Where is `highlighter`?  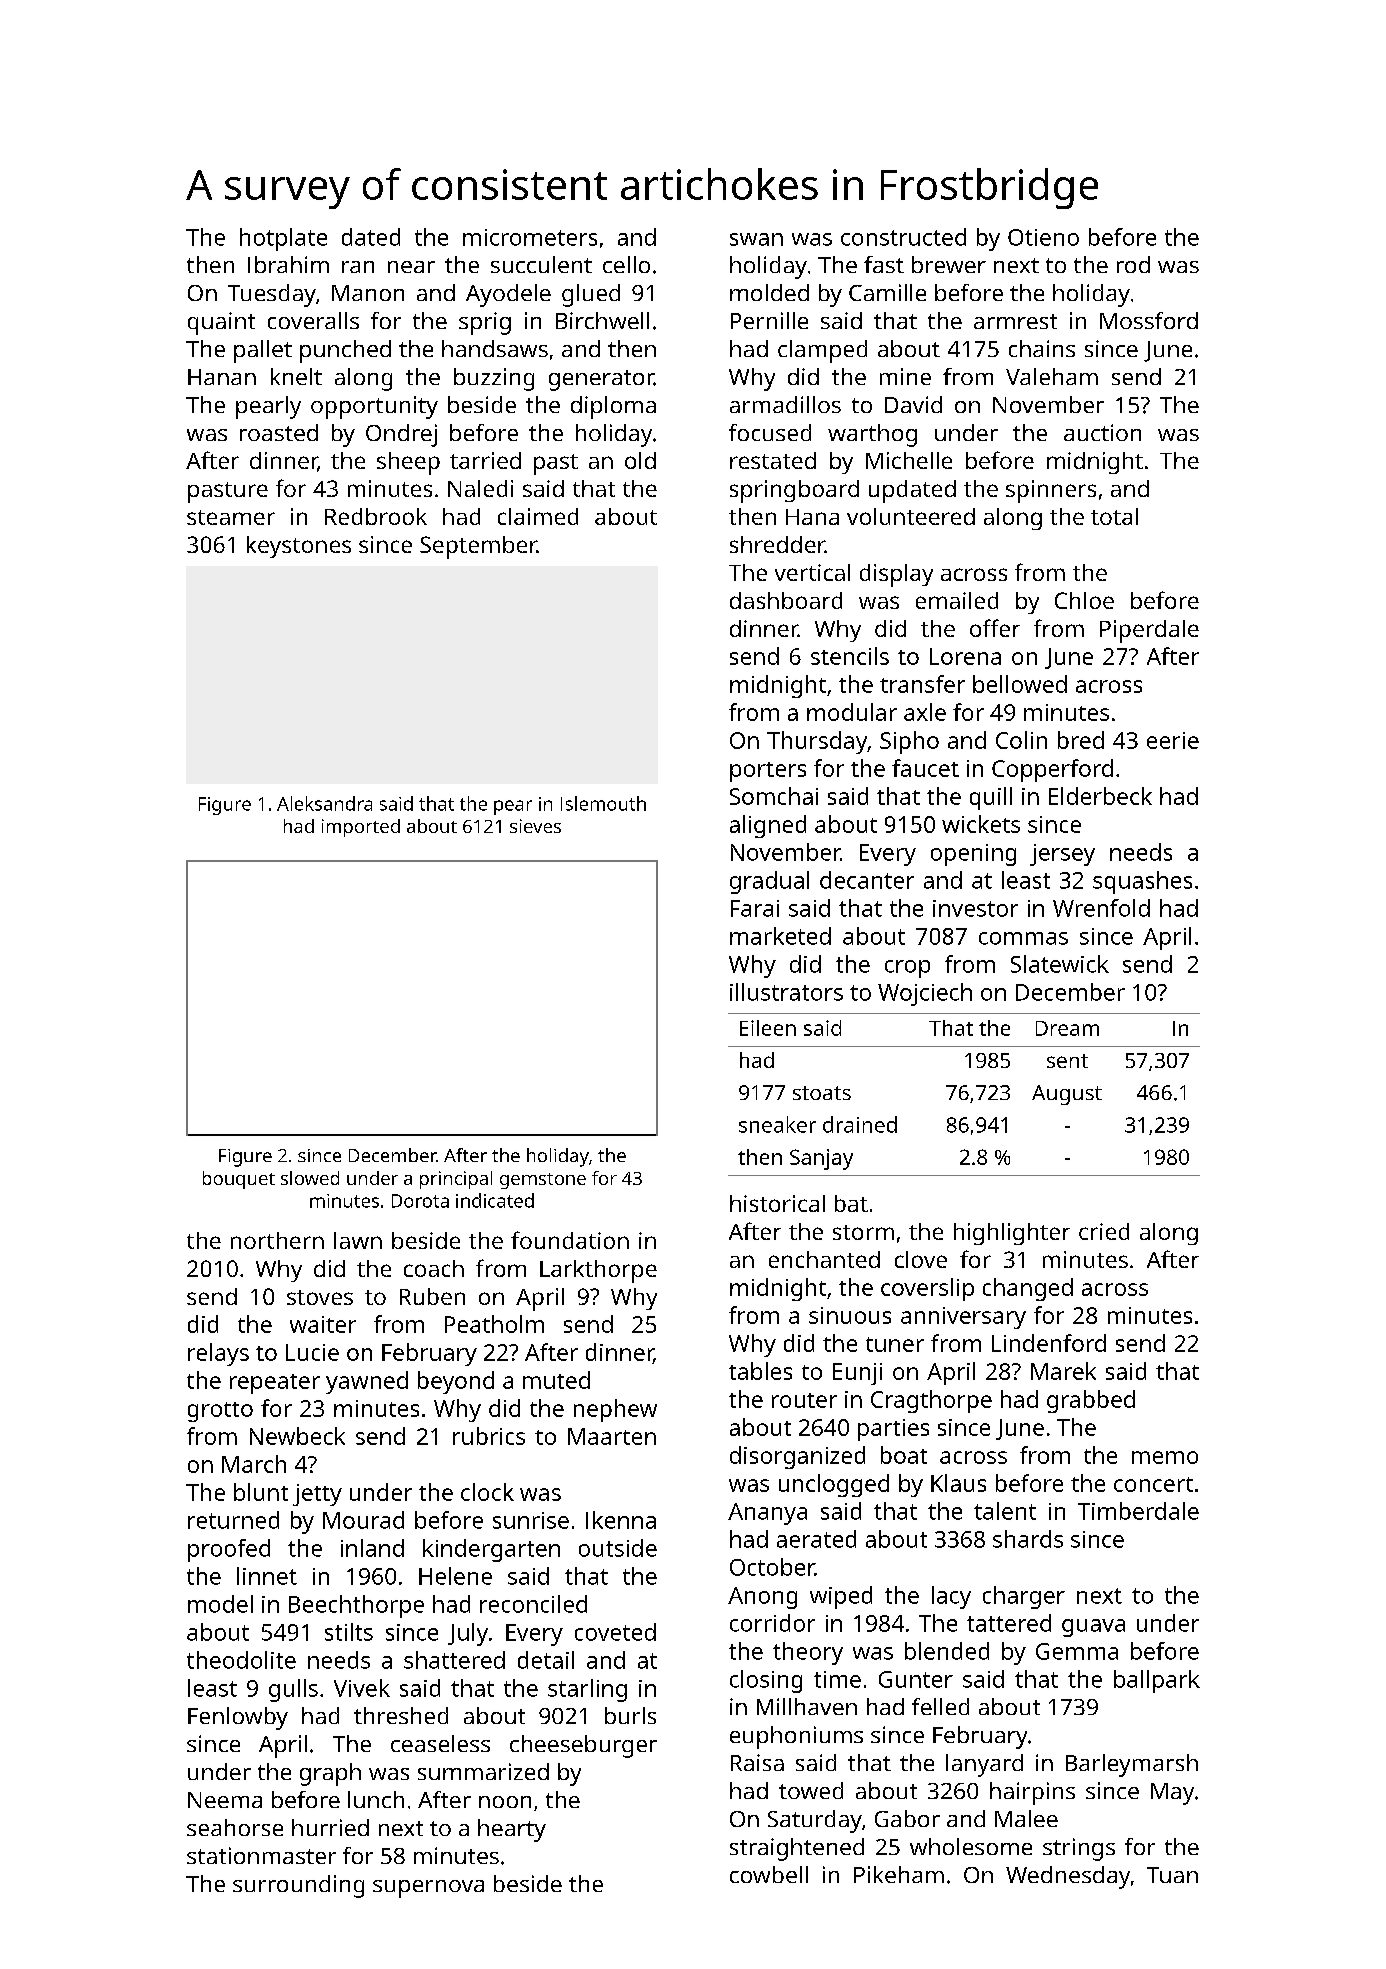
highlighter is located at coordinates (1012, 1234).
